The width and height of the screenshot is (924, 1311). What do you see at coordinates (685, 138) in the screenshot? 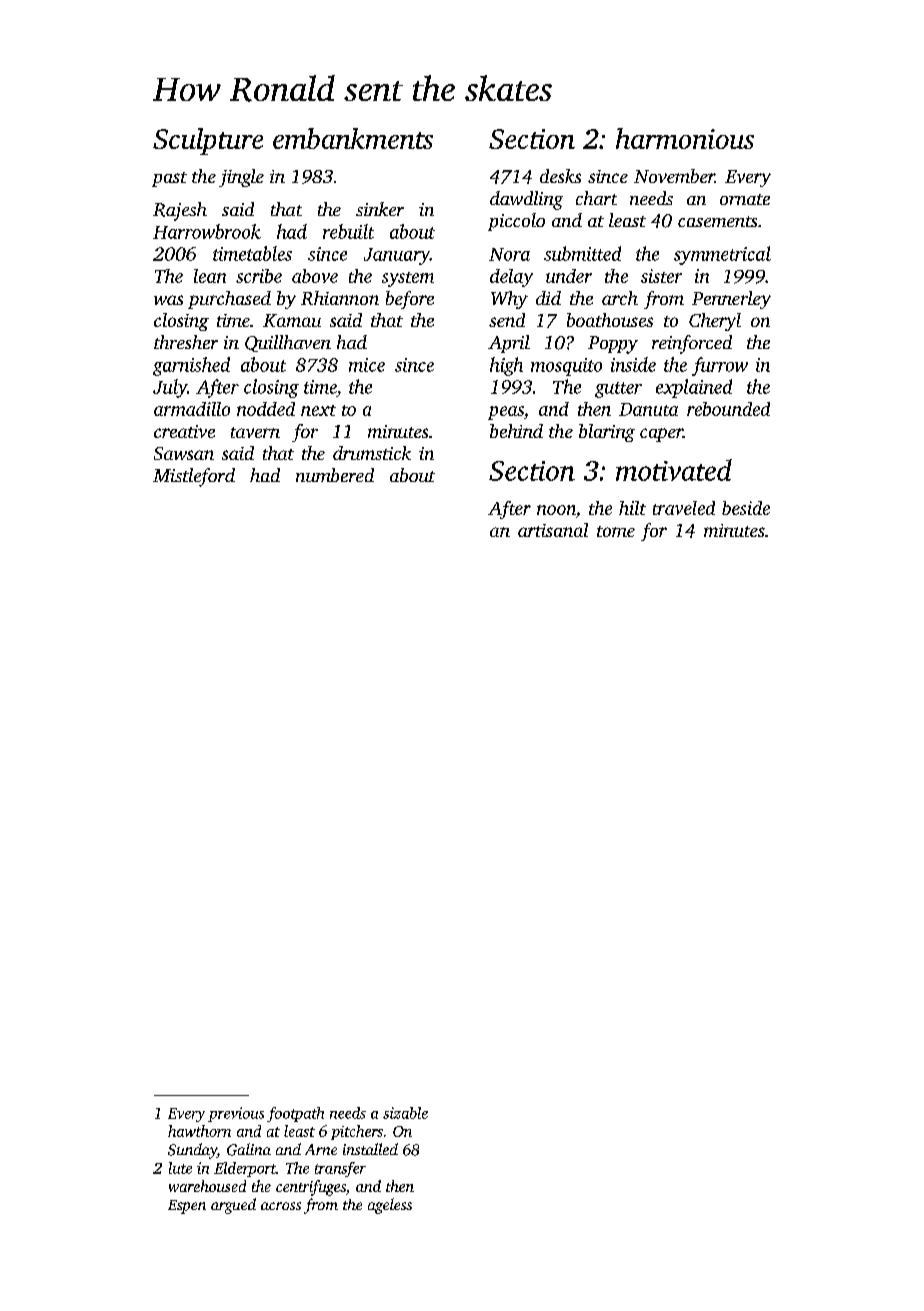
I see `harmonious` at bounding box center [685, 138].
